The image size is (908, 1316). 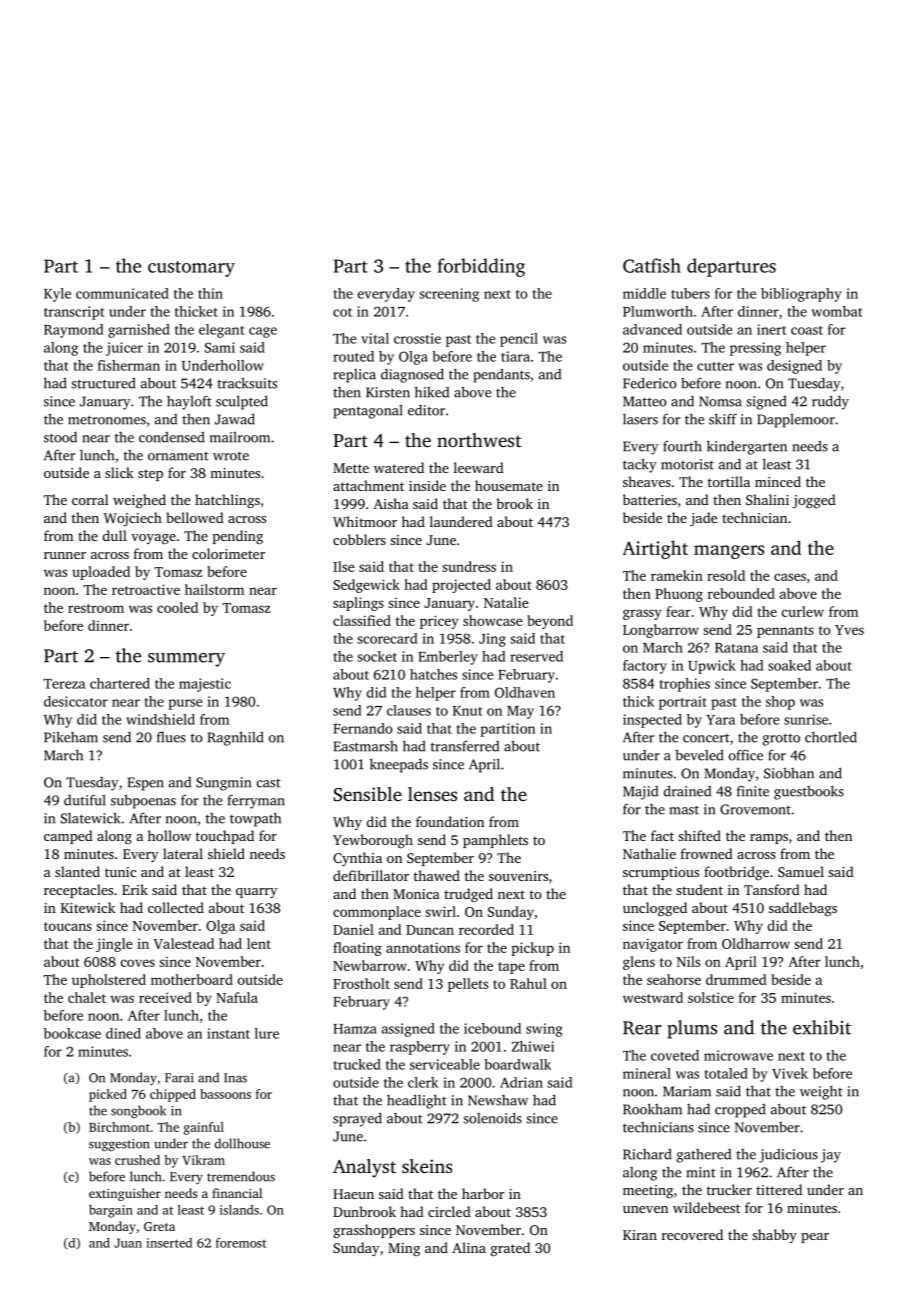 I want to click on jogged, so click(x=814, y=501).
